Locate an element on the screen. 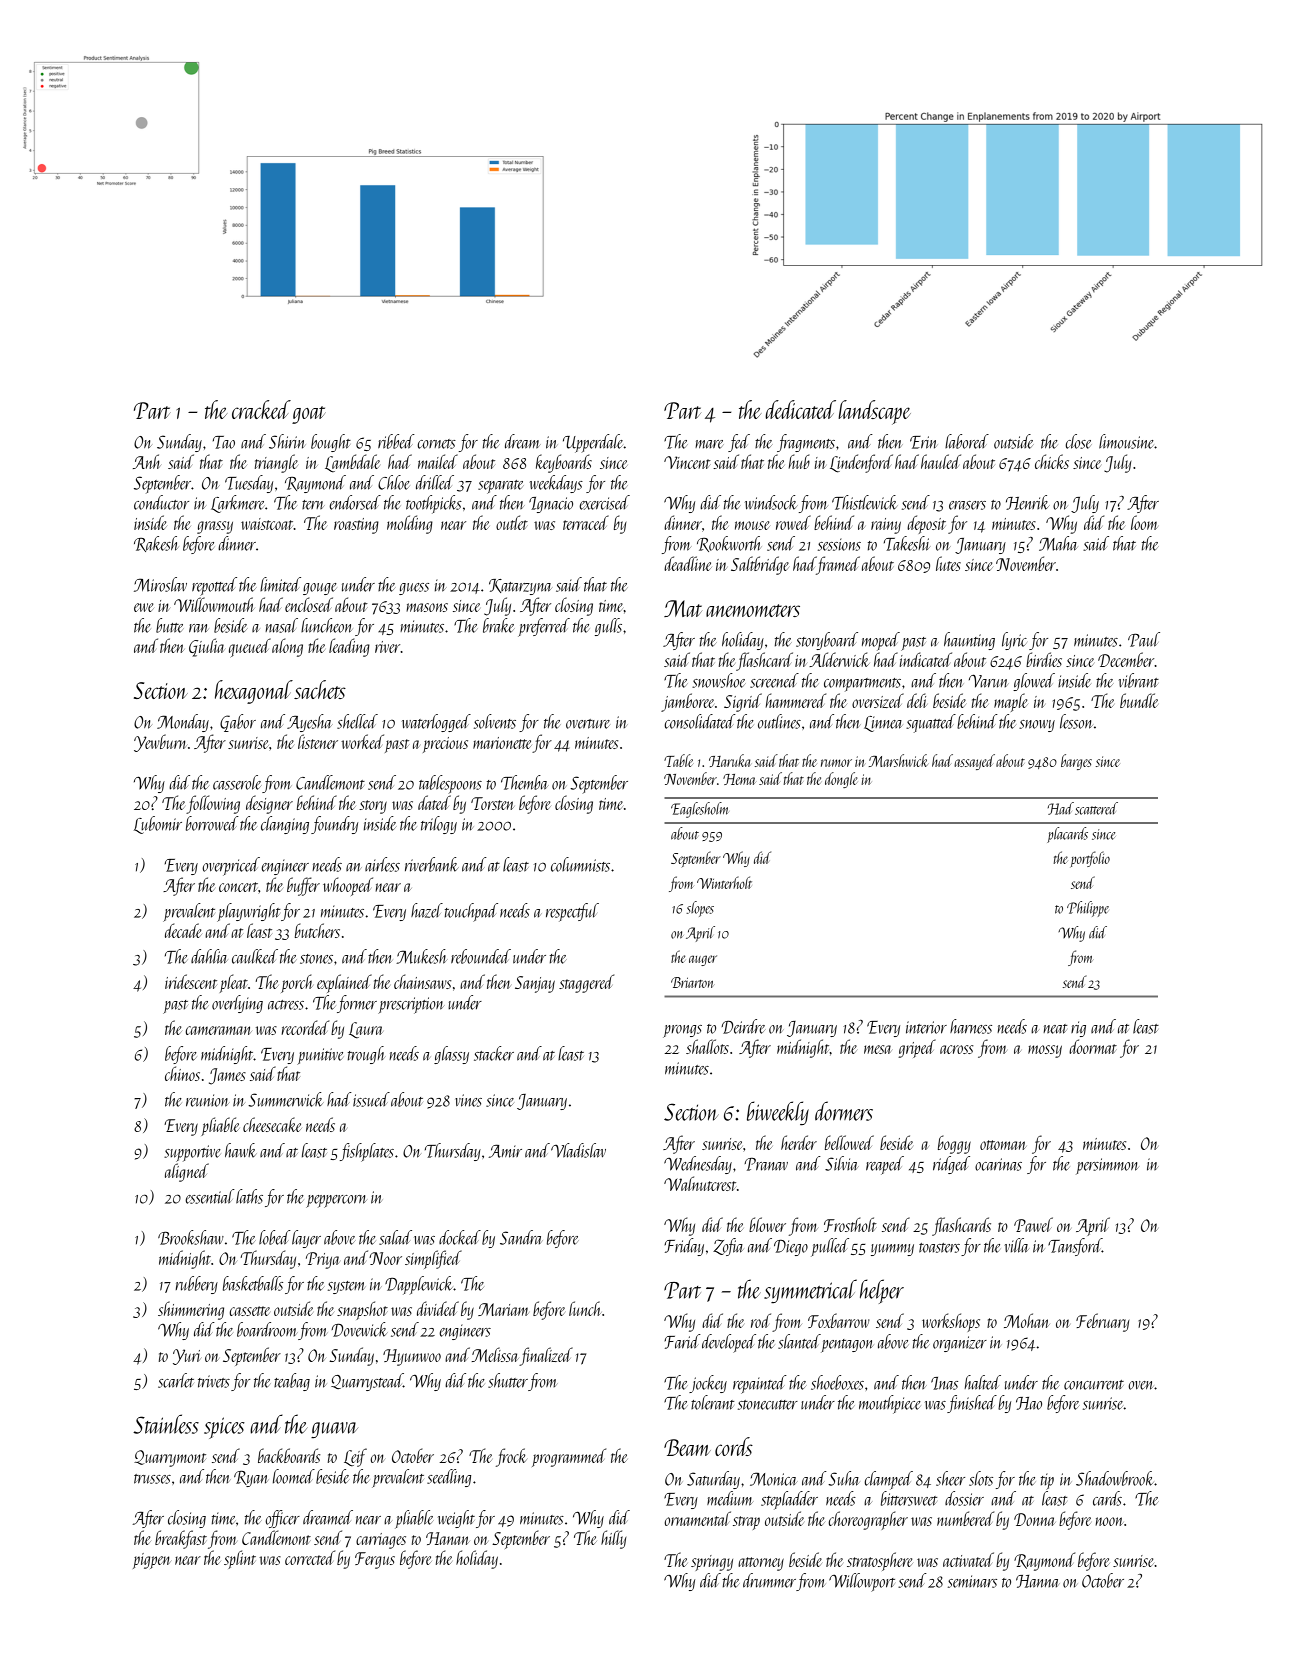 Image resolution: width=1292 pixels, height=1672 pixels. drummer is located at coordinates (769, 1580).
